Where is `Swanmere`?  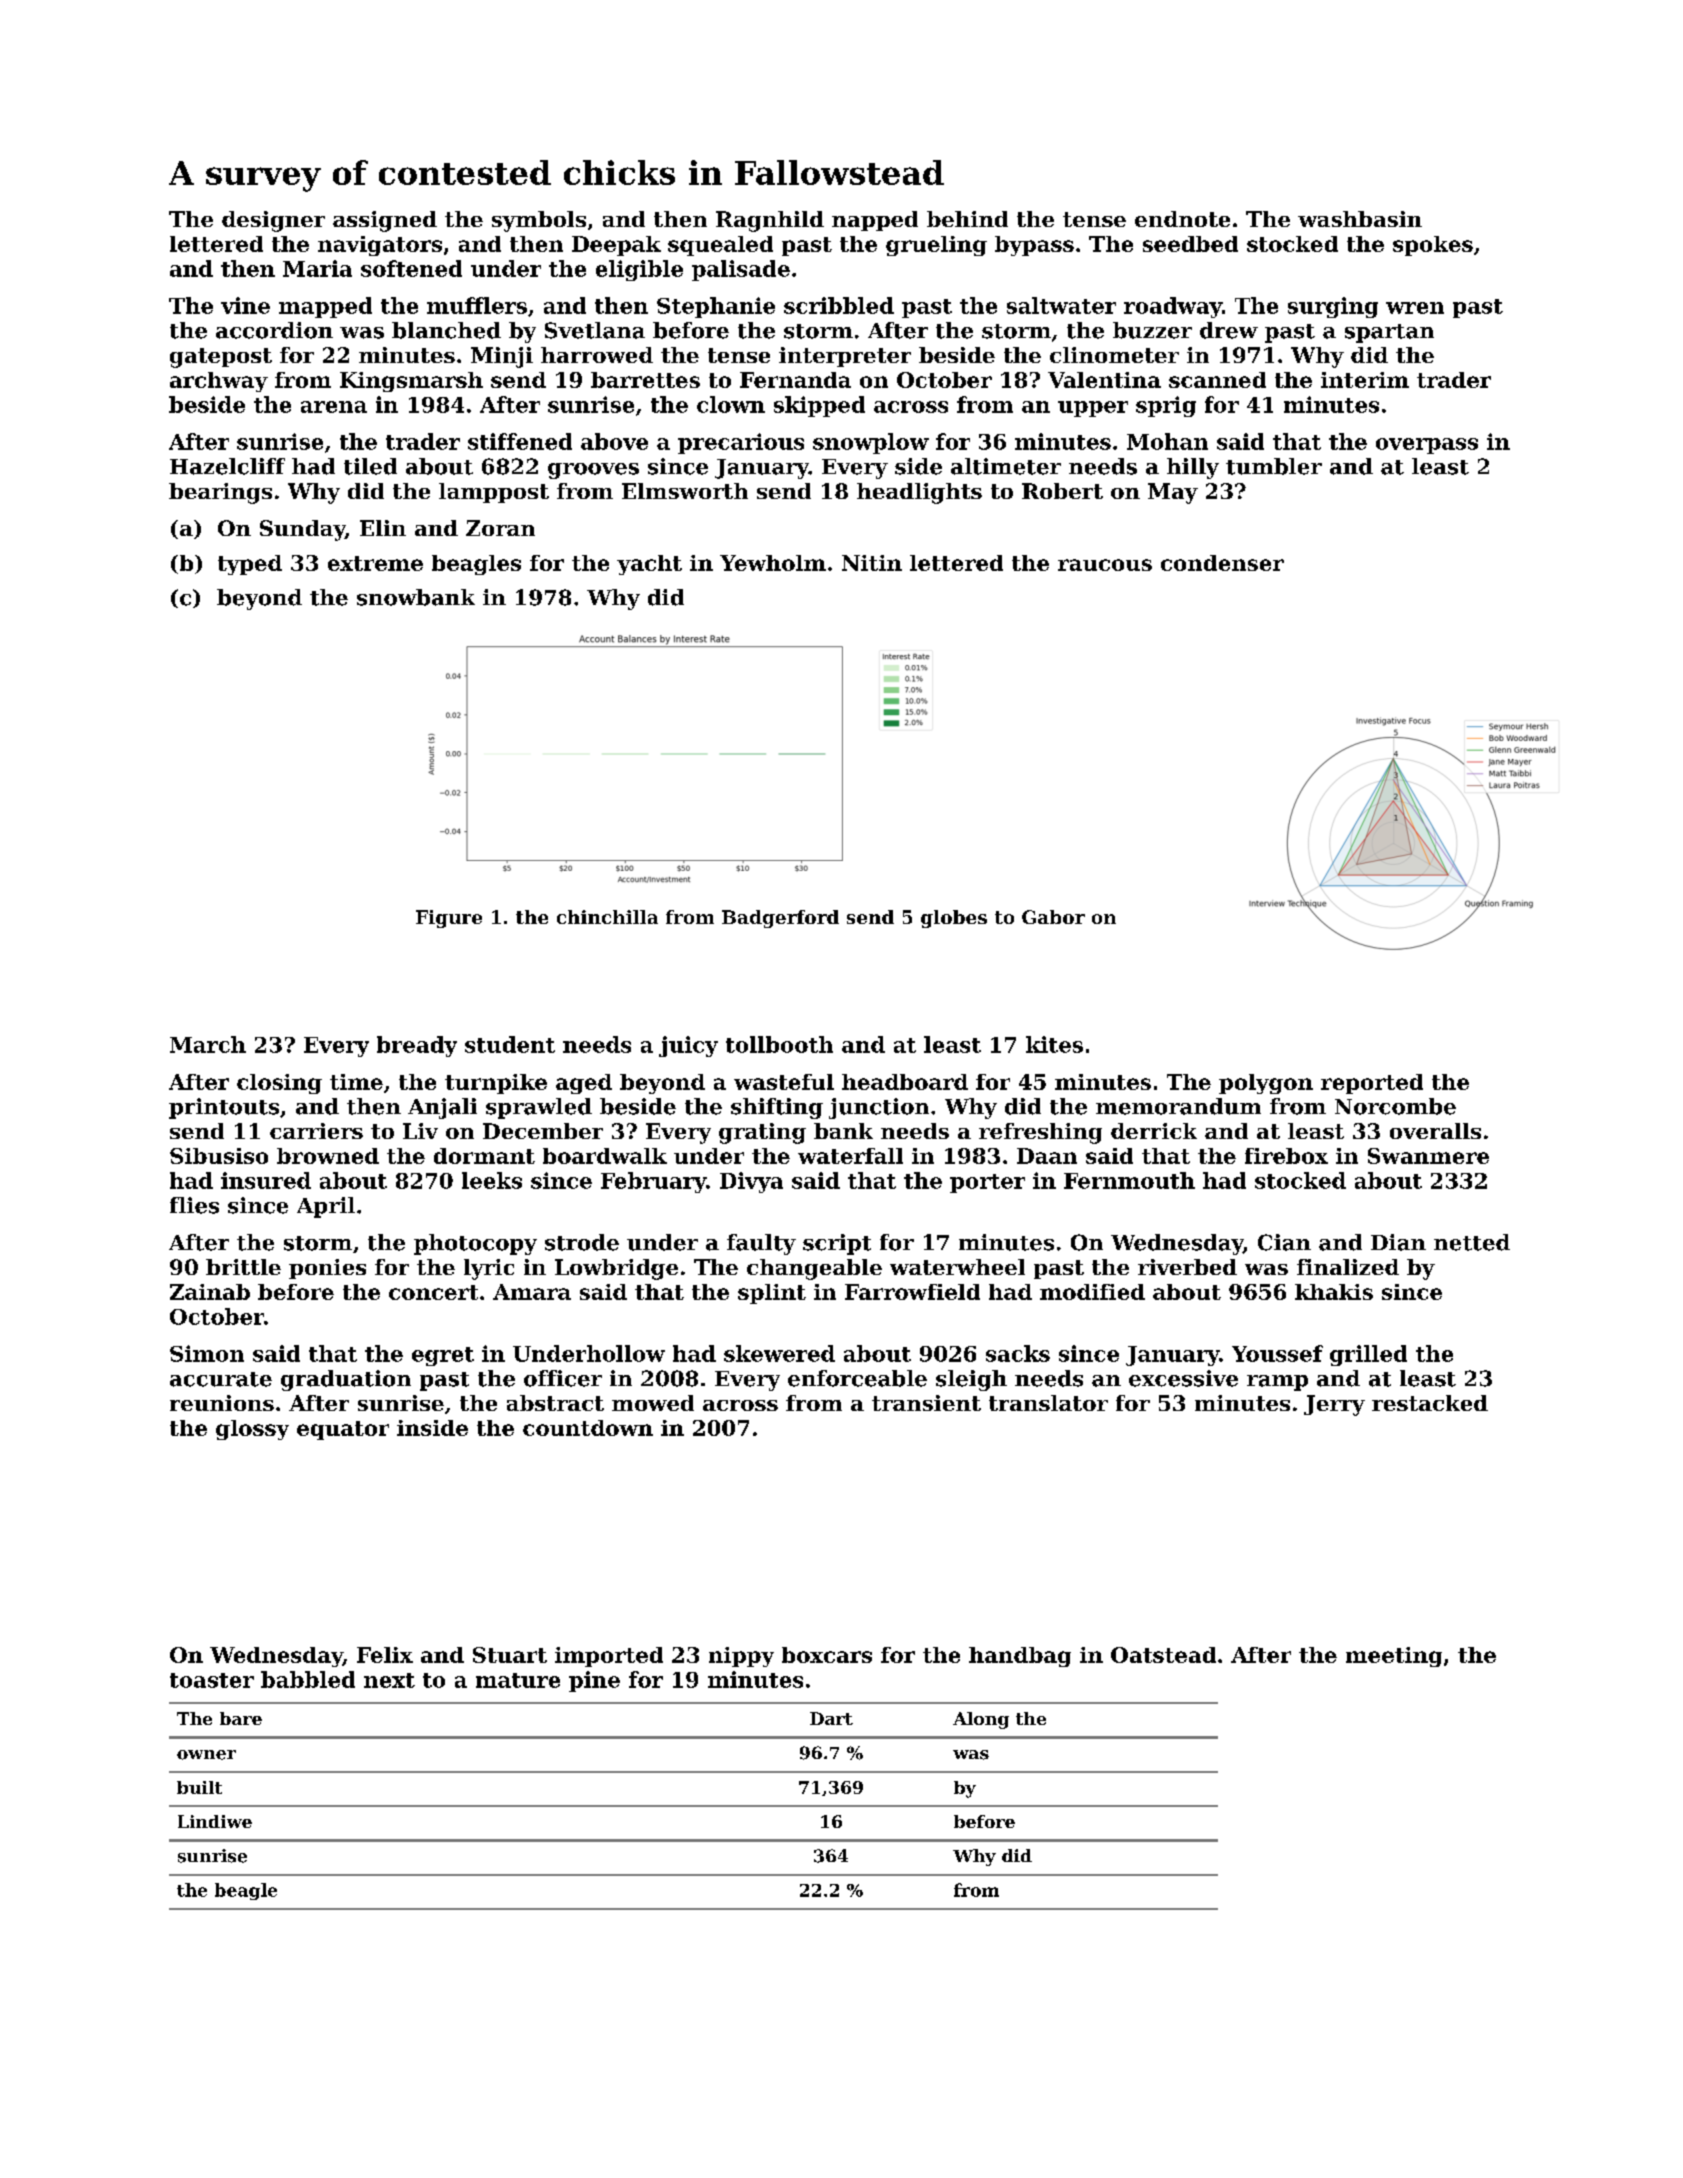 Swanmere is located at coordinates (1428, 1156).
